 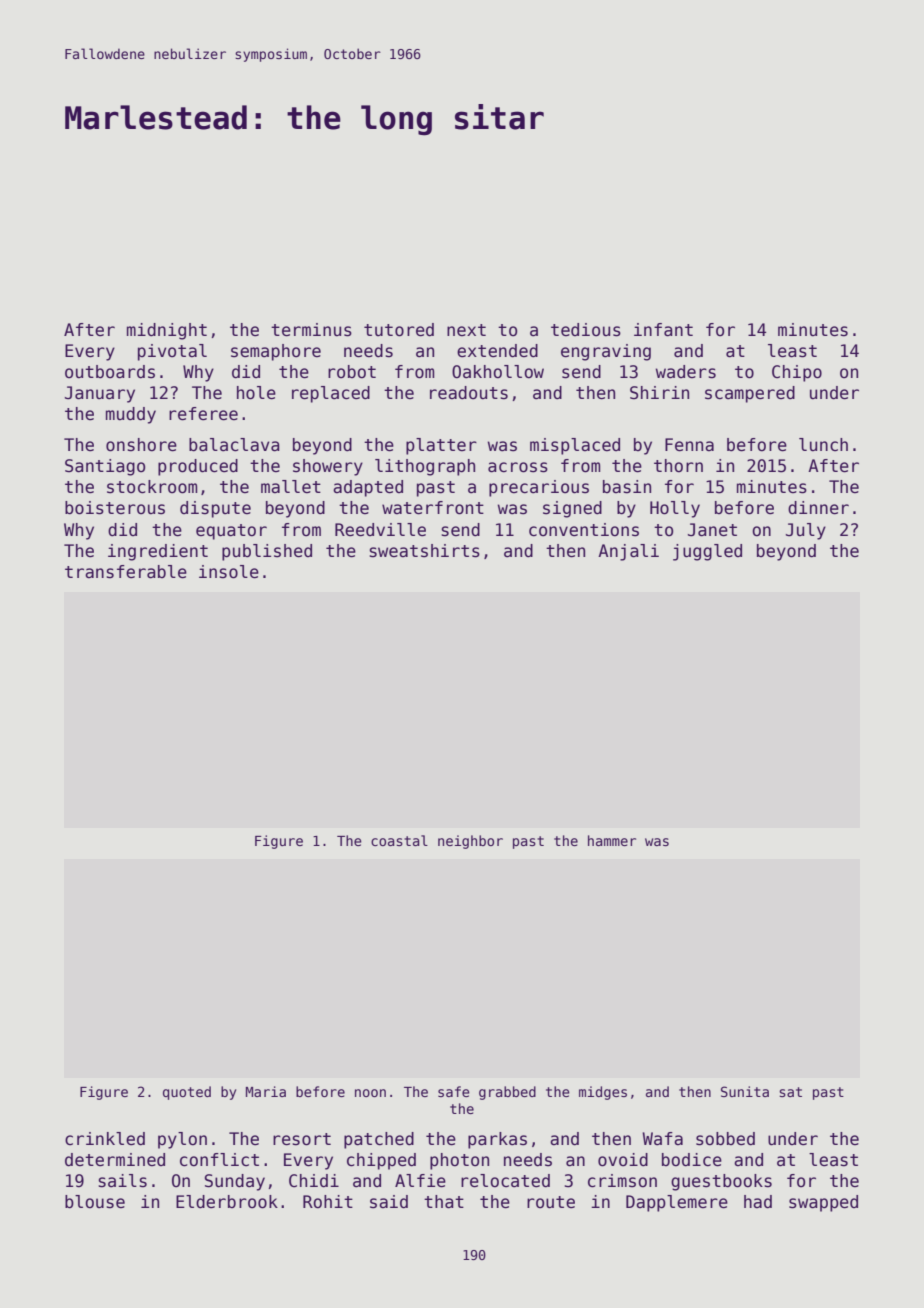 I want to click on neighbor, so click(x=470, y=842).
